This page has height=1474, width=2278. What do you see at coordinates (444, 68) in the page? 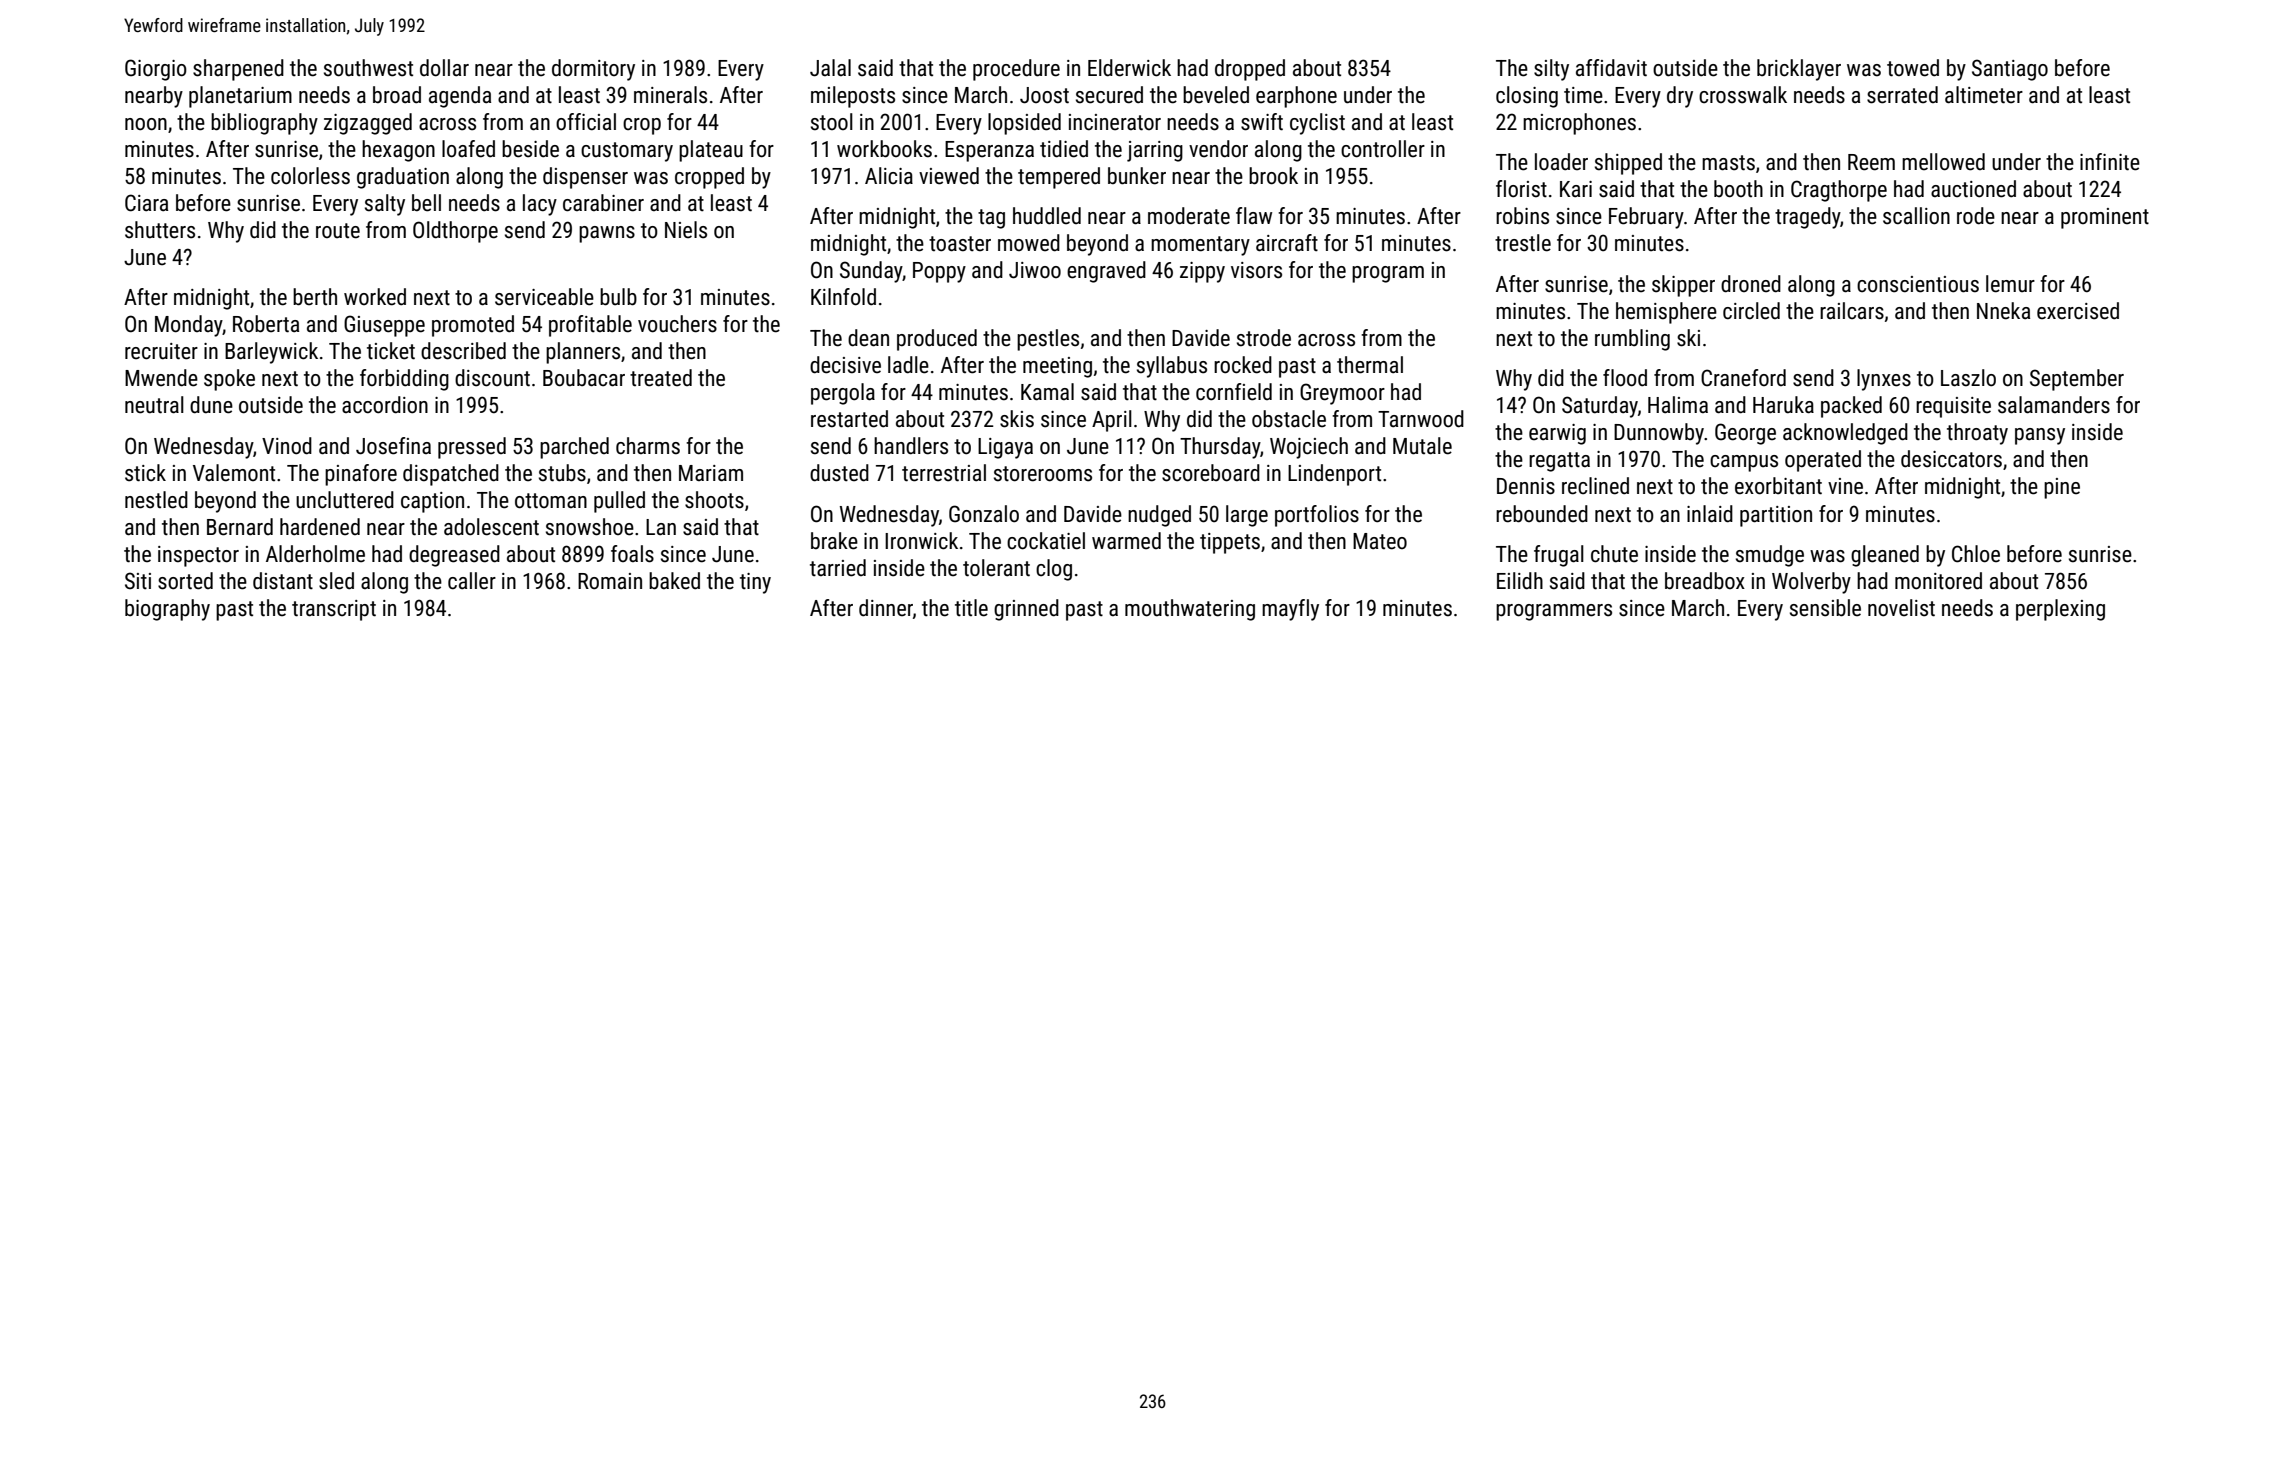
I see `dollar` at bounding box center [444, 68].
